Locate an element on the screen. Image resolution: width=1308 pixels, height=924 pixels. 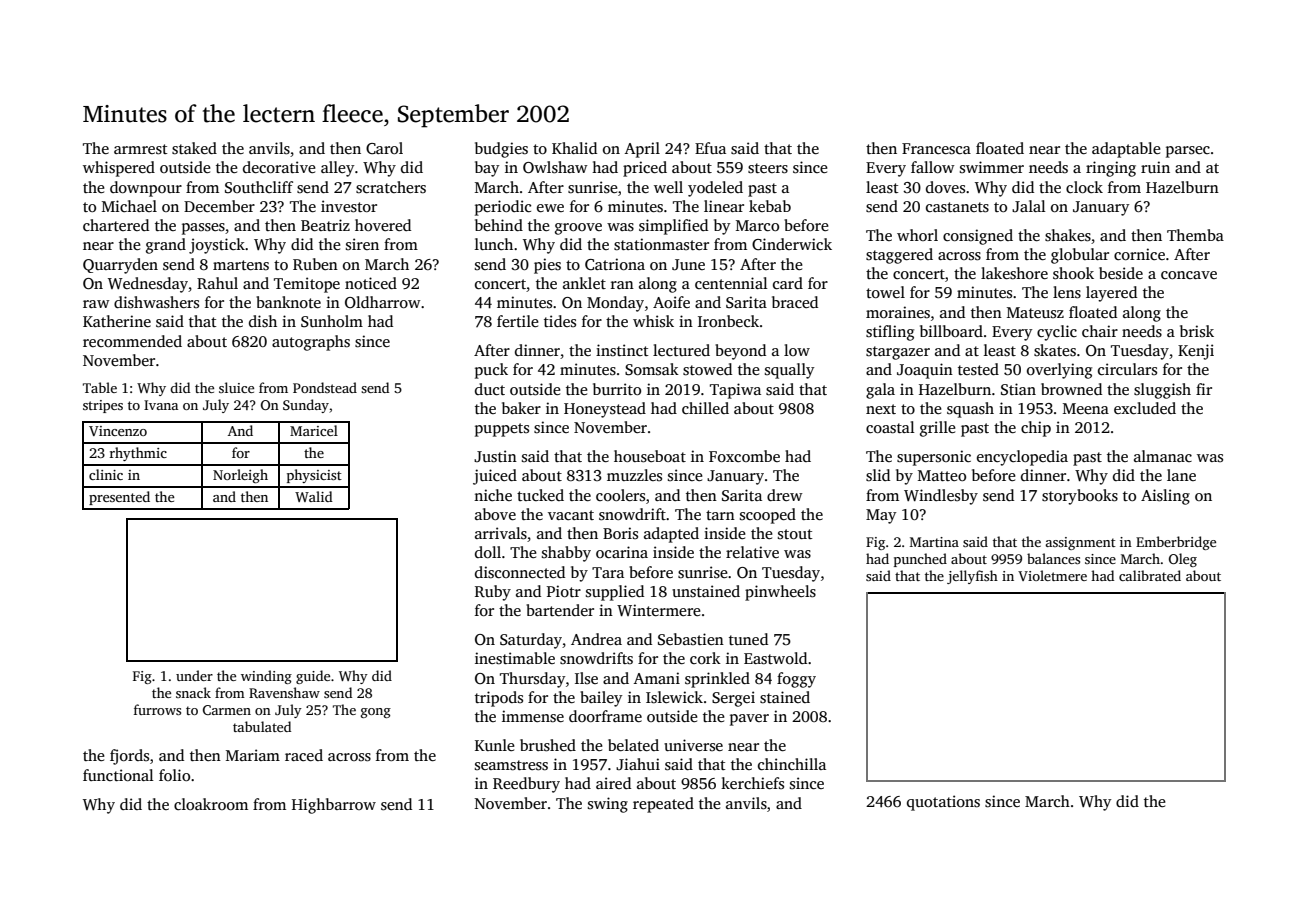
recommended is located at coordinates (132, 341).
